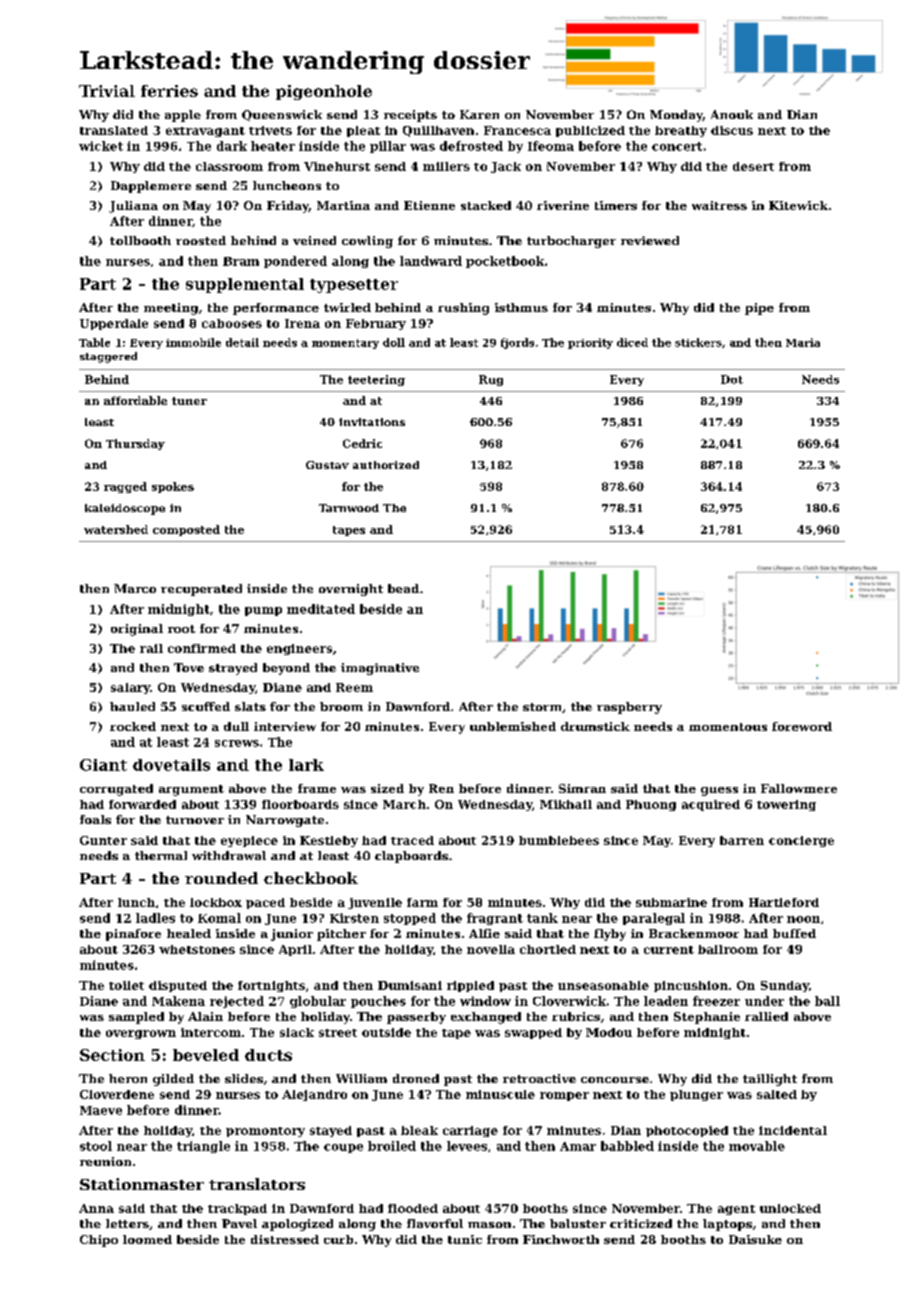  Describe the element at coordinates (650, 240) in the page. I see `reviewed` at that location.
